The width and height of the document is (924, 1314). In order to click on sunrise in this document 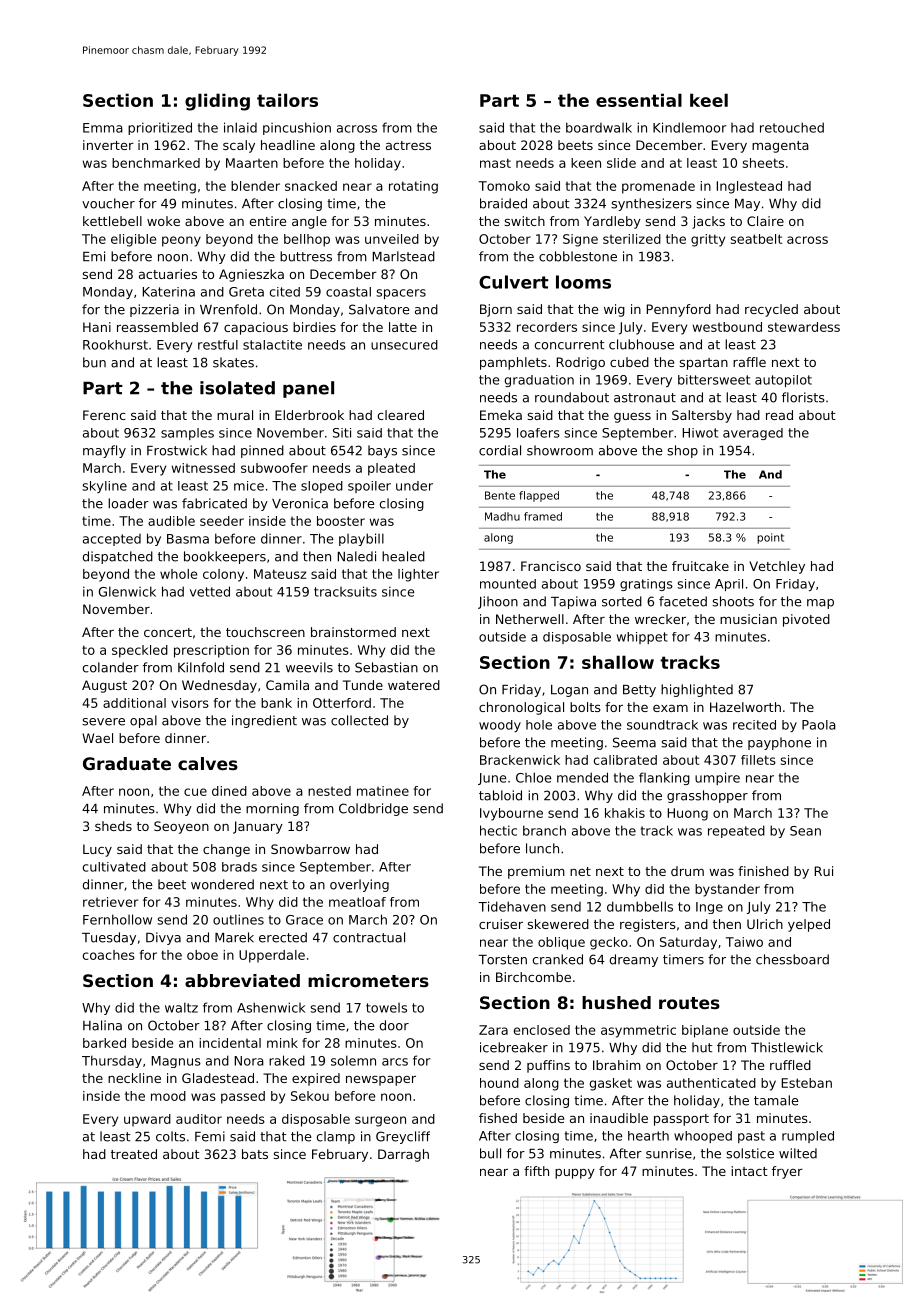, I will do `click(669, 1153)`.
